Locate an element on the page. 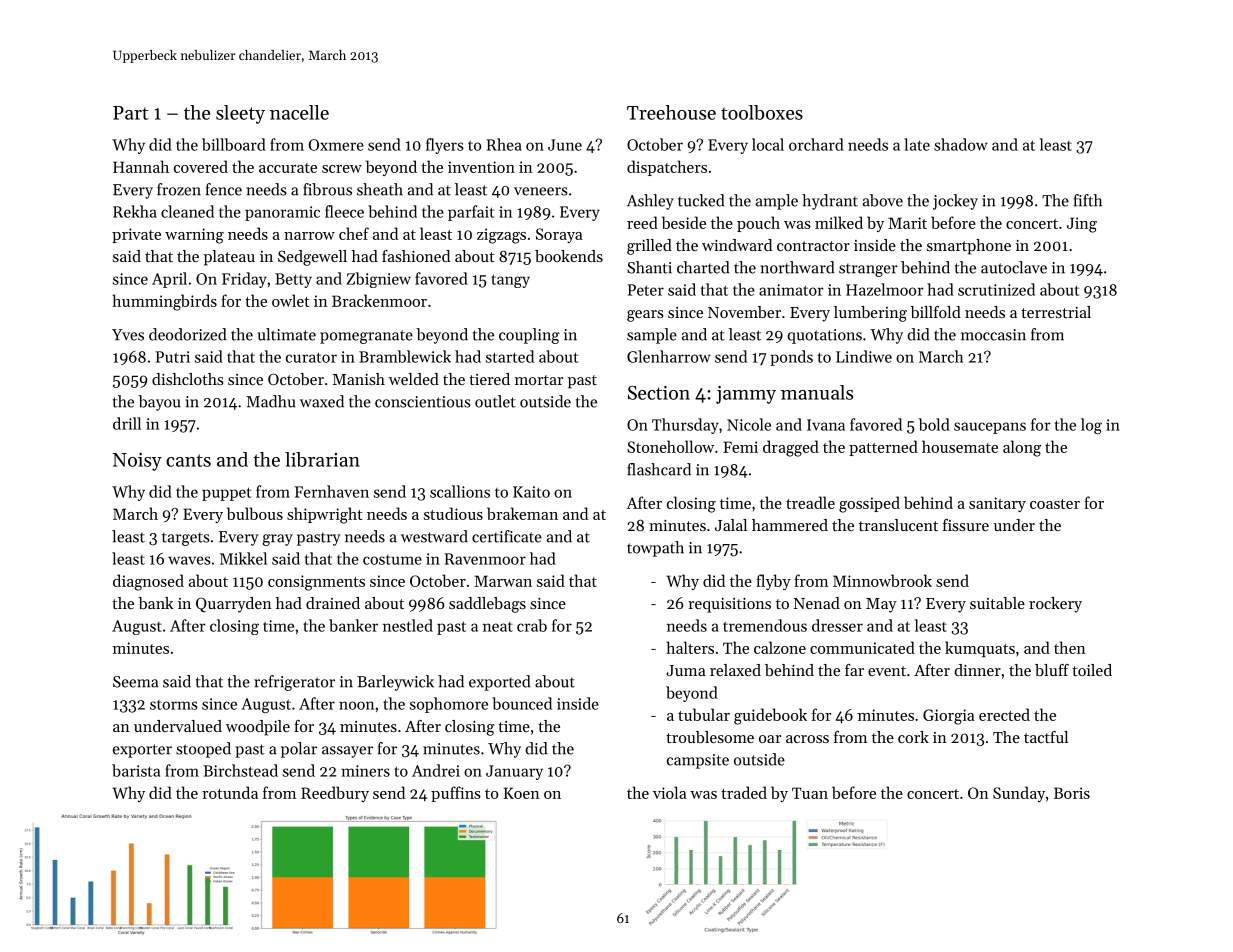 This page has width=1233, height=952. rotunda is located at coordinates (230, 792).
